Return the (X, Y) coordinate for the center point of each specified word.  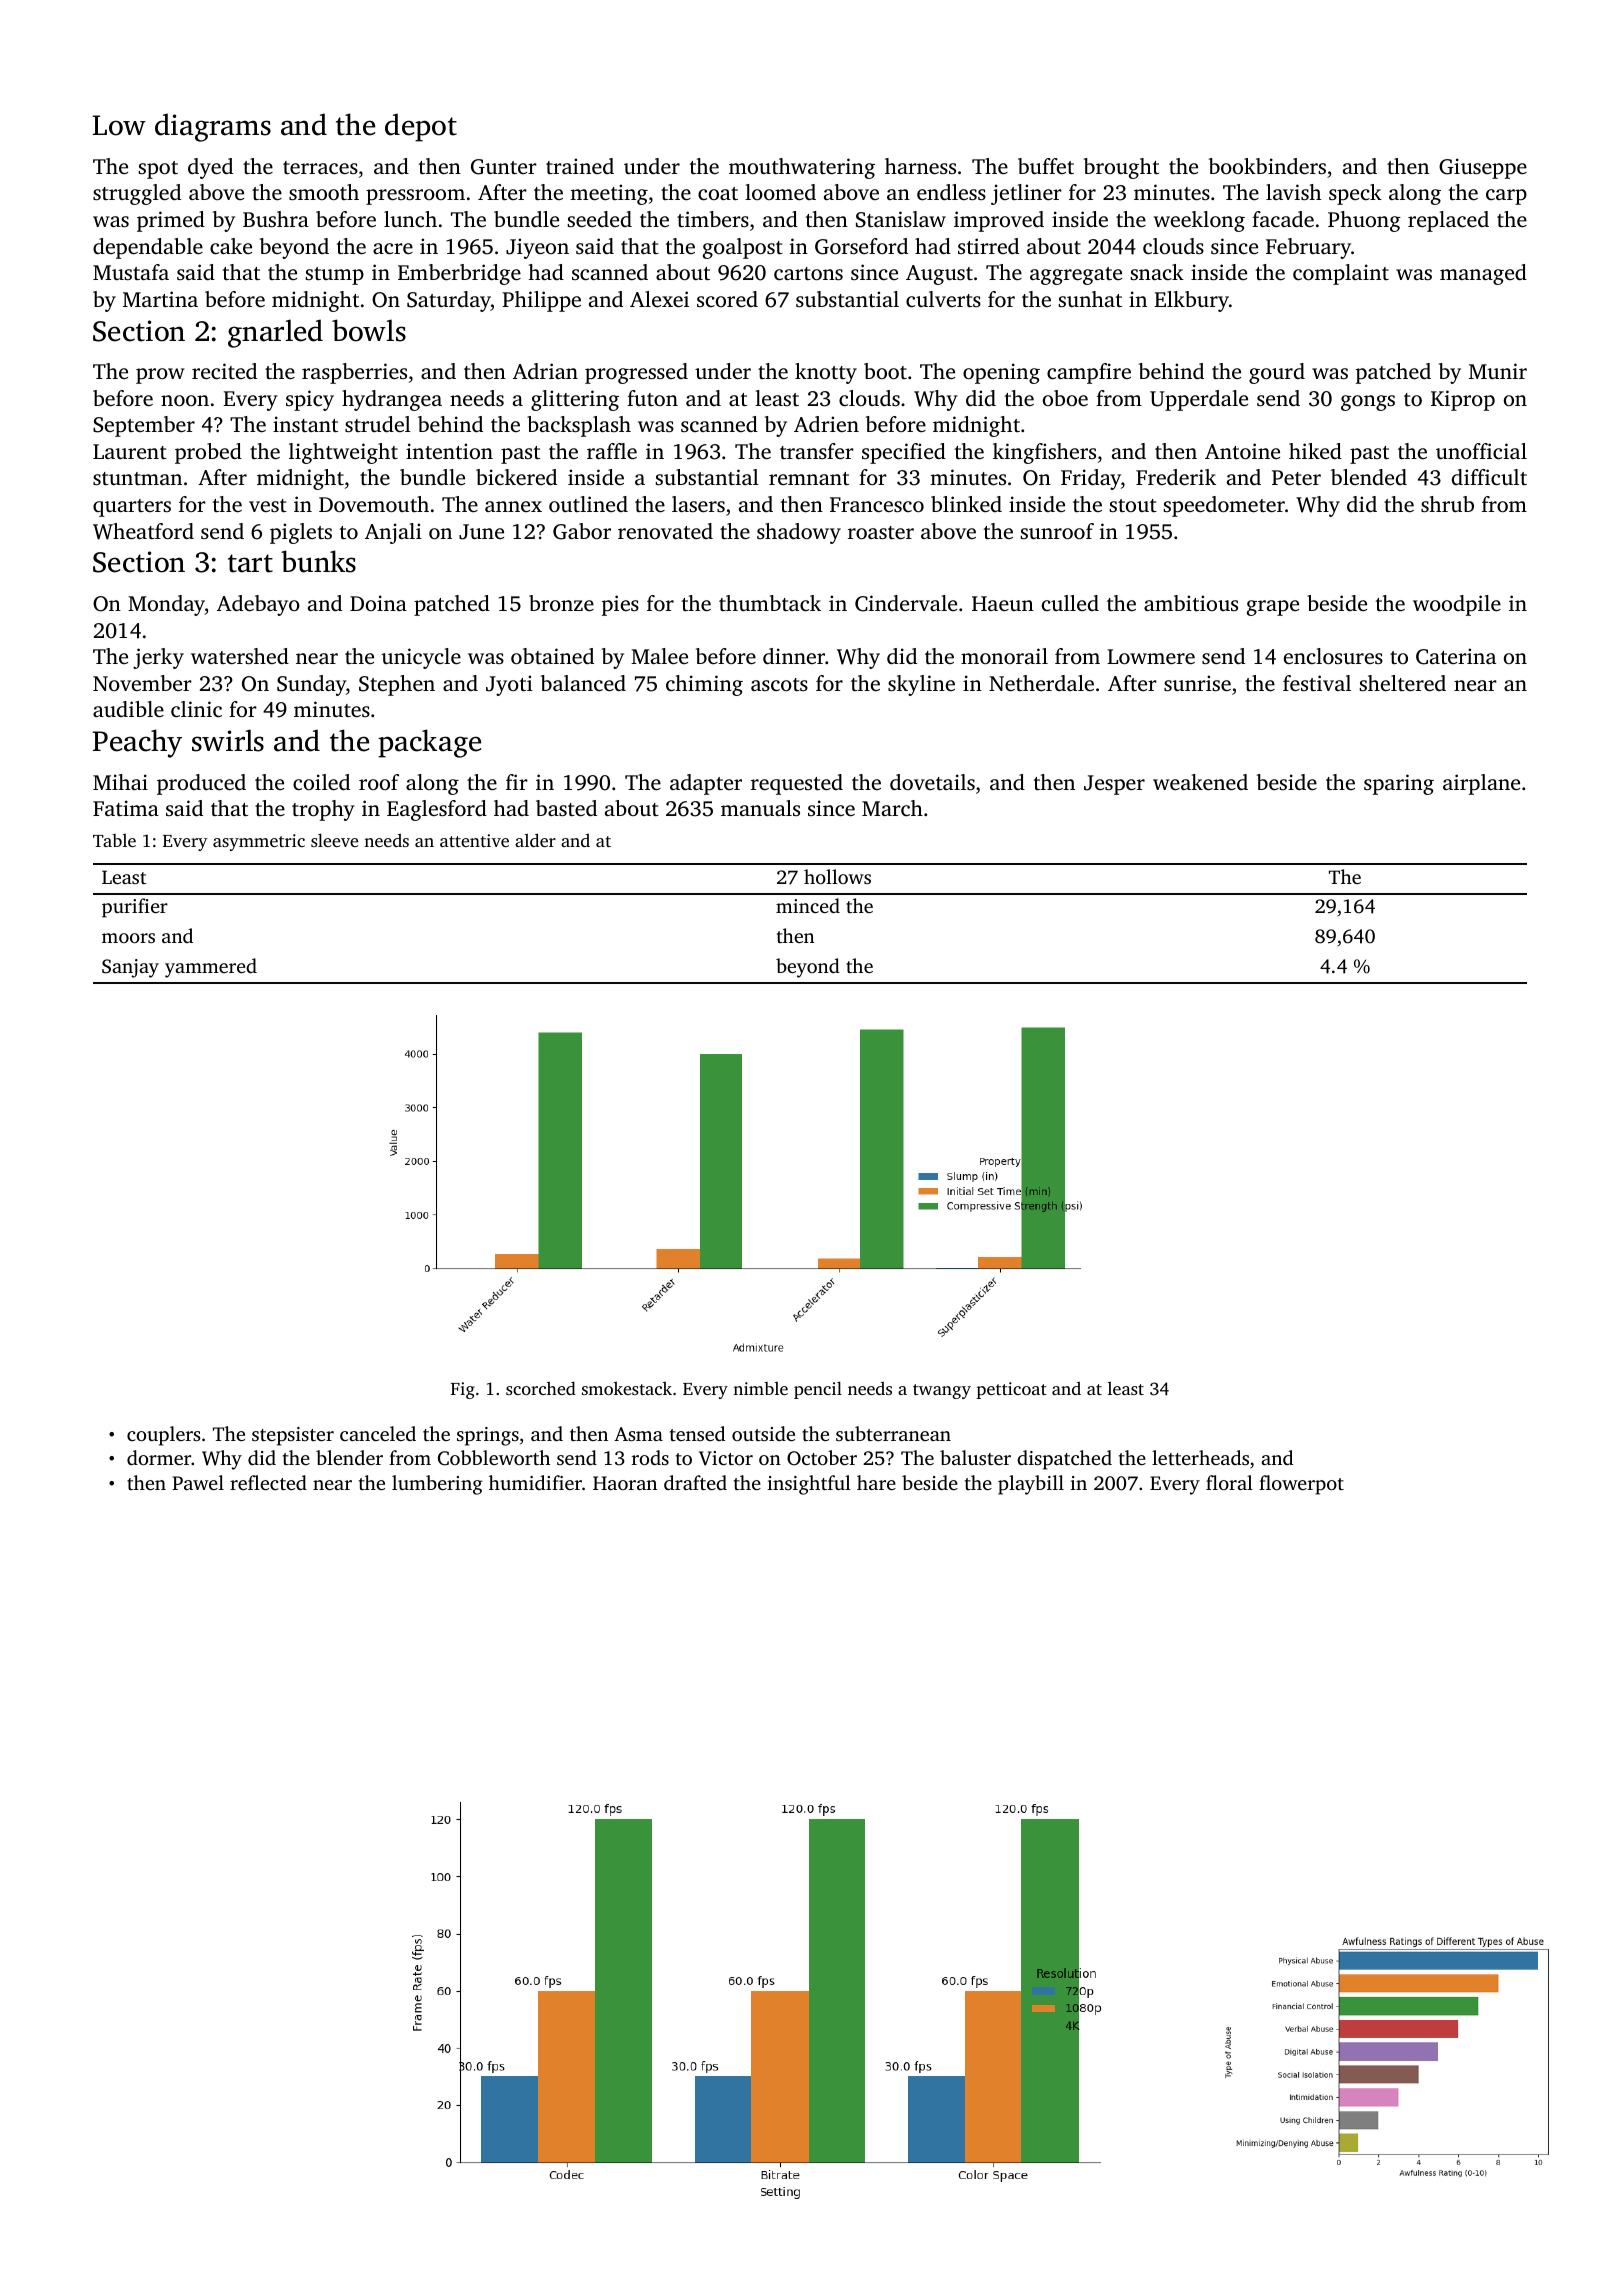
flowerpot (1301, 1485)
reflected (268, 1482)
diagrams (213, 127)
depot (421, 127)
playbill (1031, 1485)
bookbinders (1267, 166)
